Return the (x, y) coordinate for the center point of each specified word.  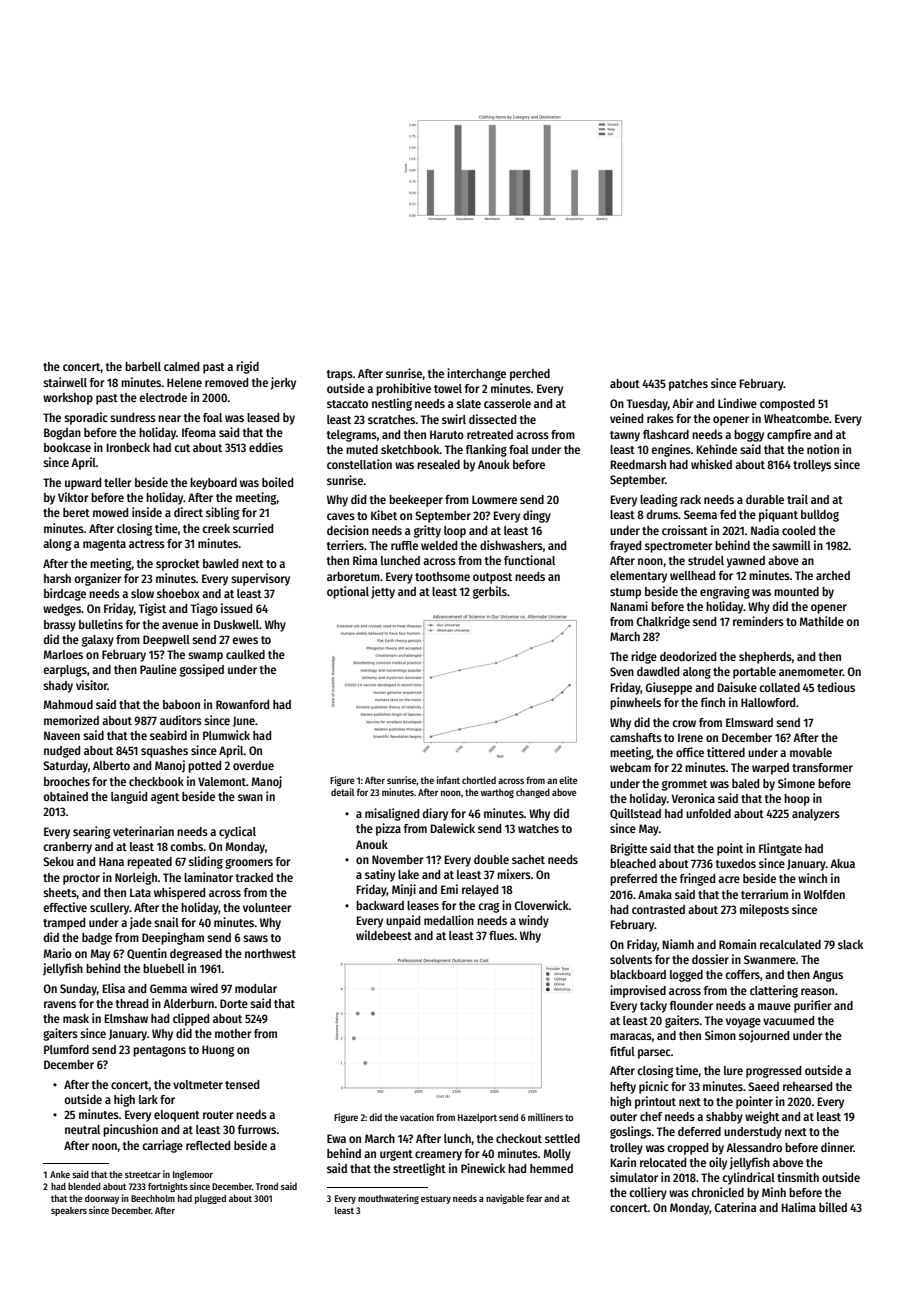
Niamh (678, 944)
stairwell (65, 382)
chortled (479, 780)
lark (148, 1099)
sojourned (764, 1036)
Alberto (111, 765)
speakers (69, 1211)
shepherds (765, 658)
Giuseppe (668, 688)
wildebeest (384, 935)
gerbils (490, 592)
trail (797, 499)
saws (255, 938)
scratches (392, 419)
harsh (57, 578)
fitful (622, 1051)
